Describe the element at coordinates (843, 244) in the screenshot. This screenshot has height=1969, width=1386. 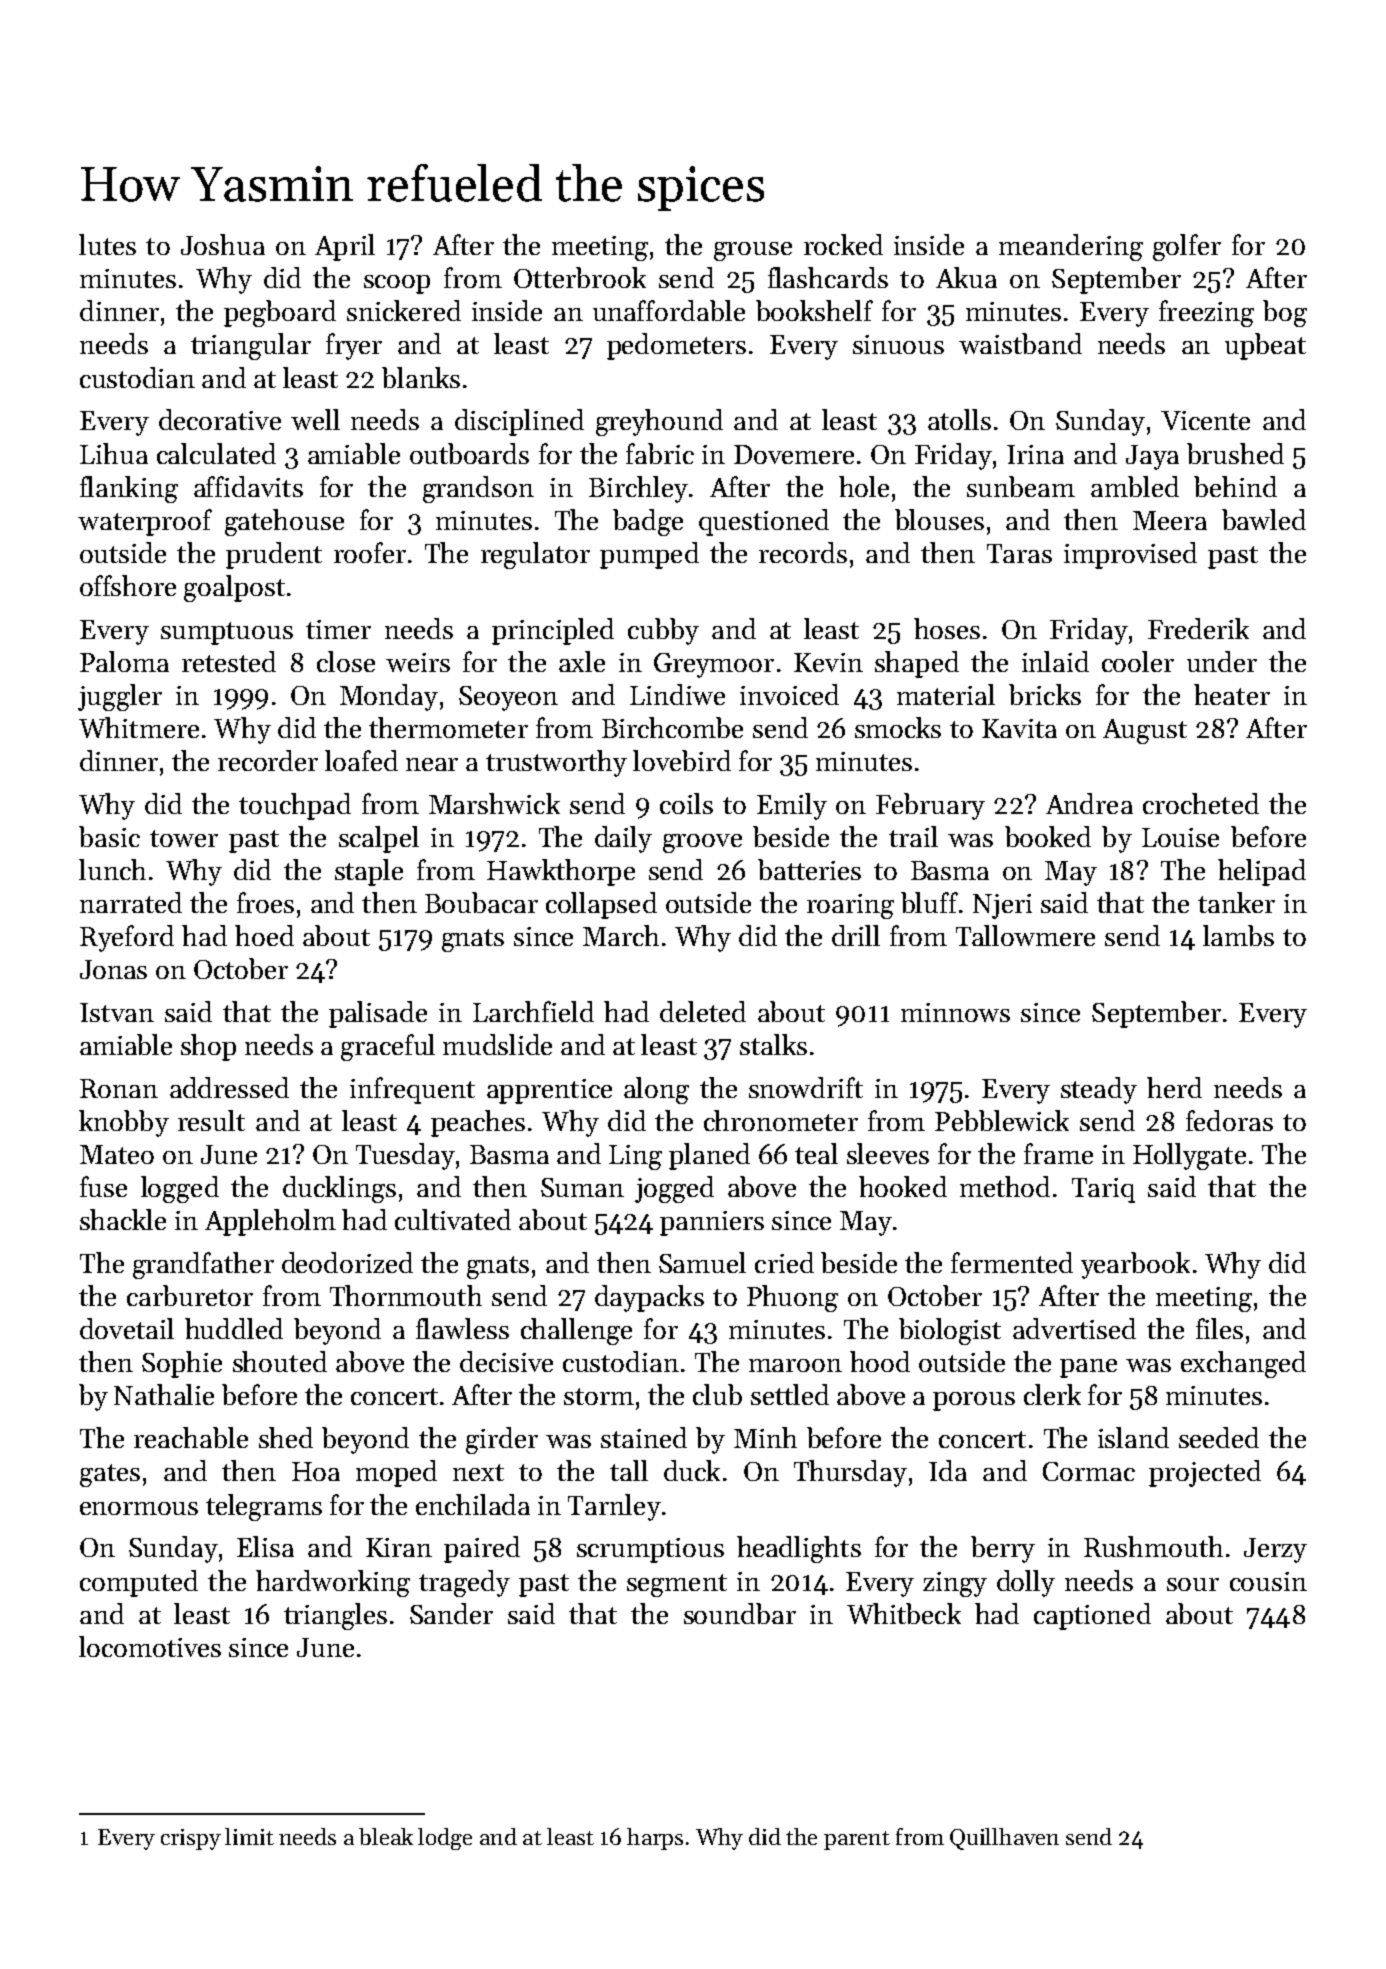
I see `rocked` at that location.
